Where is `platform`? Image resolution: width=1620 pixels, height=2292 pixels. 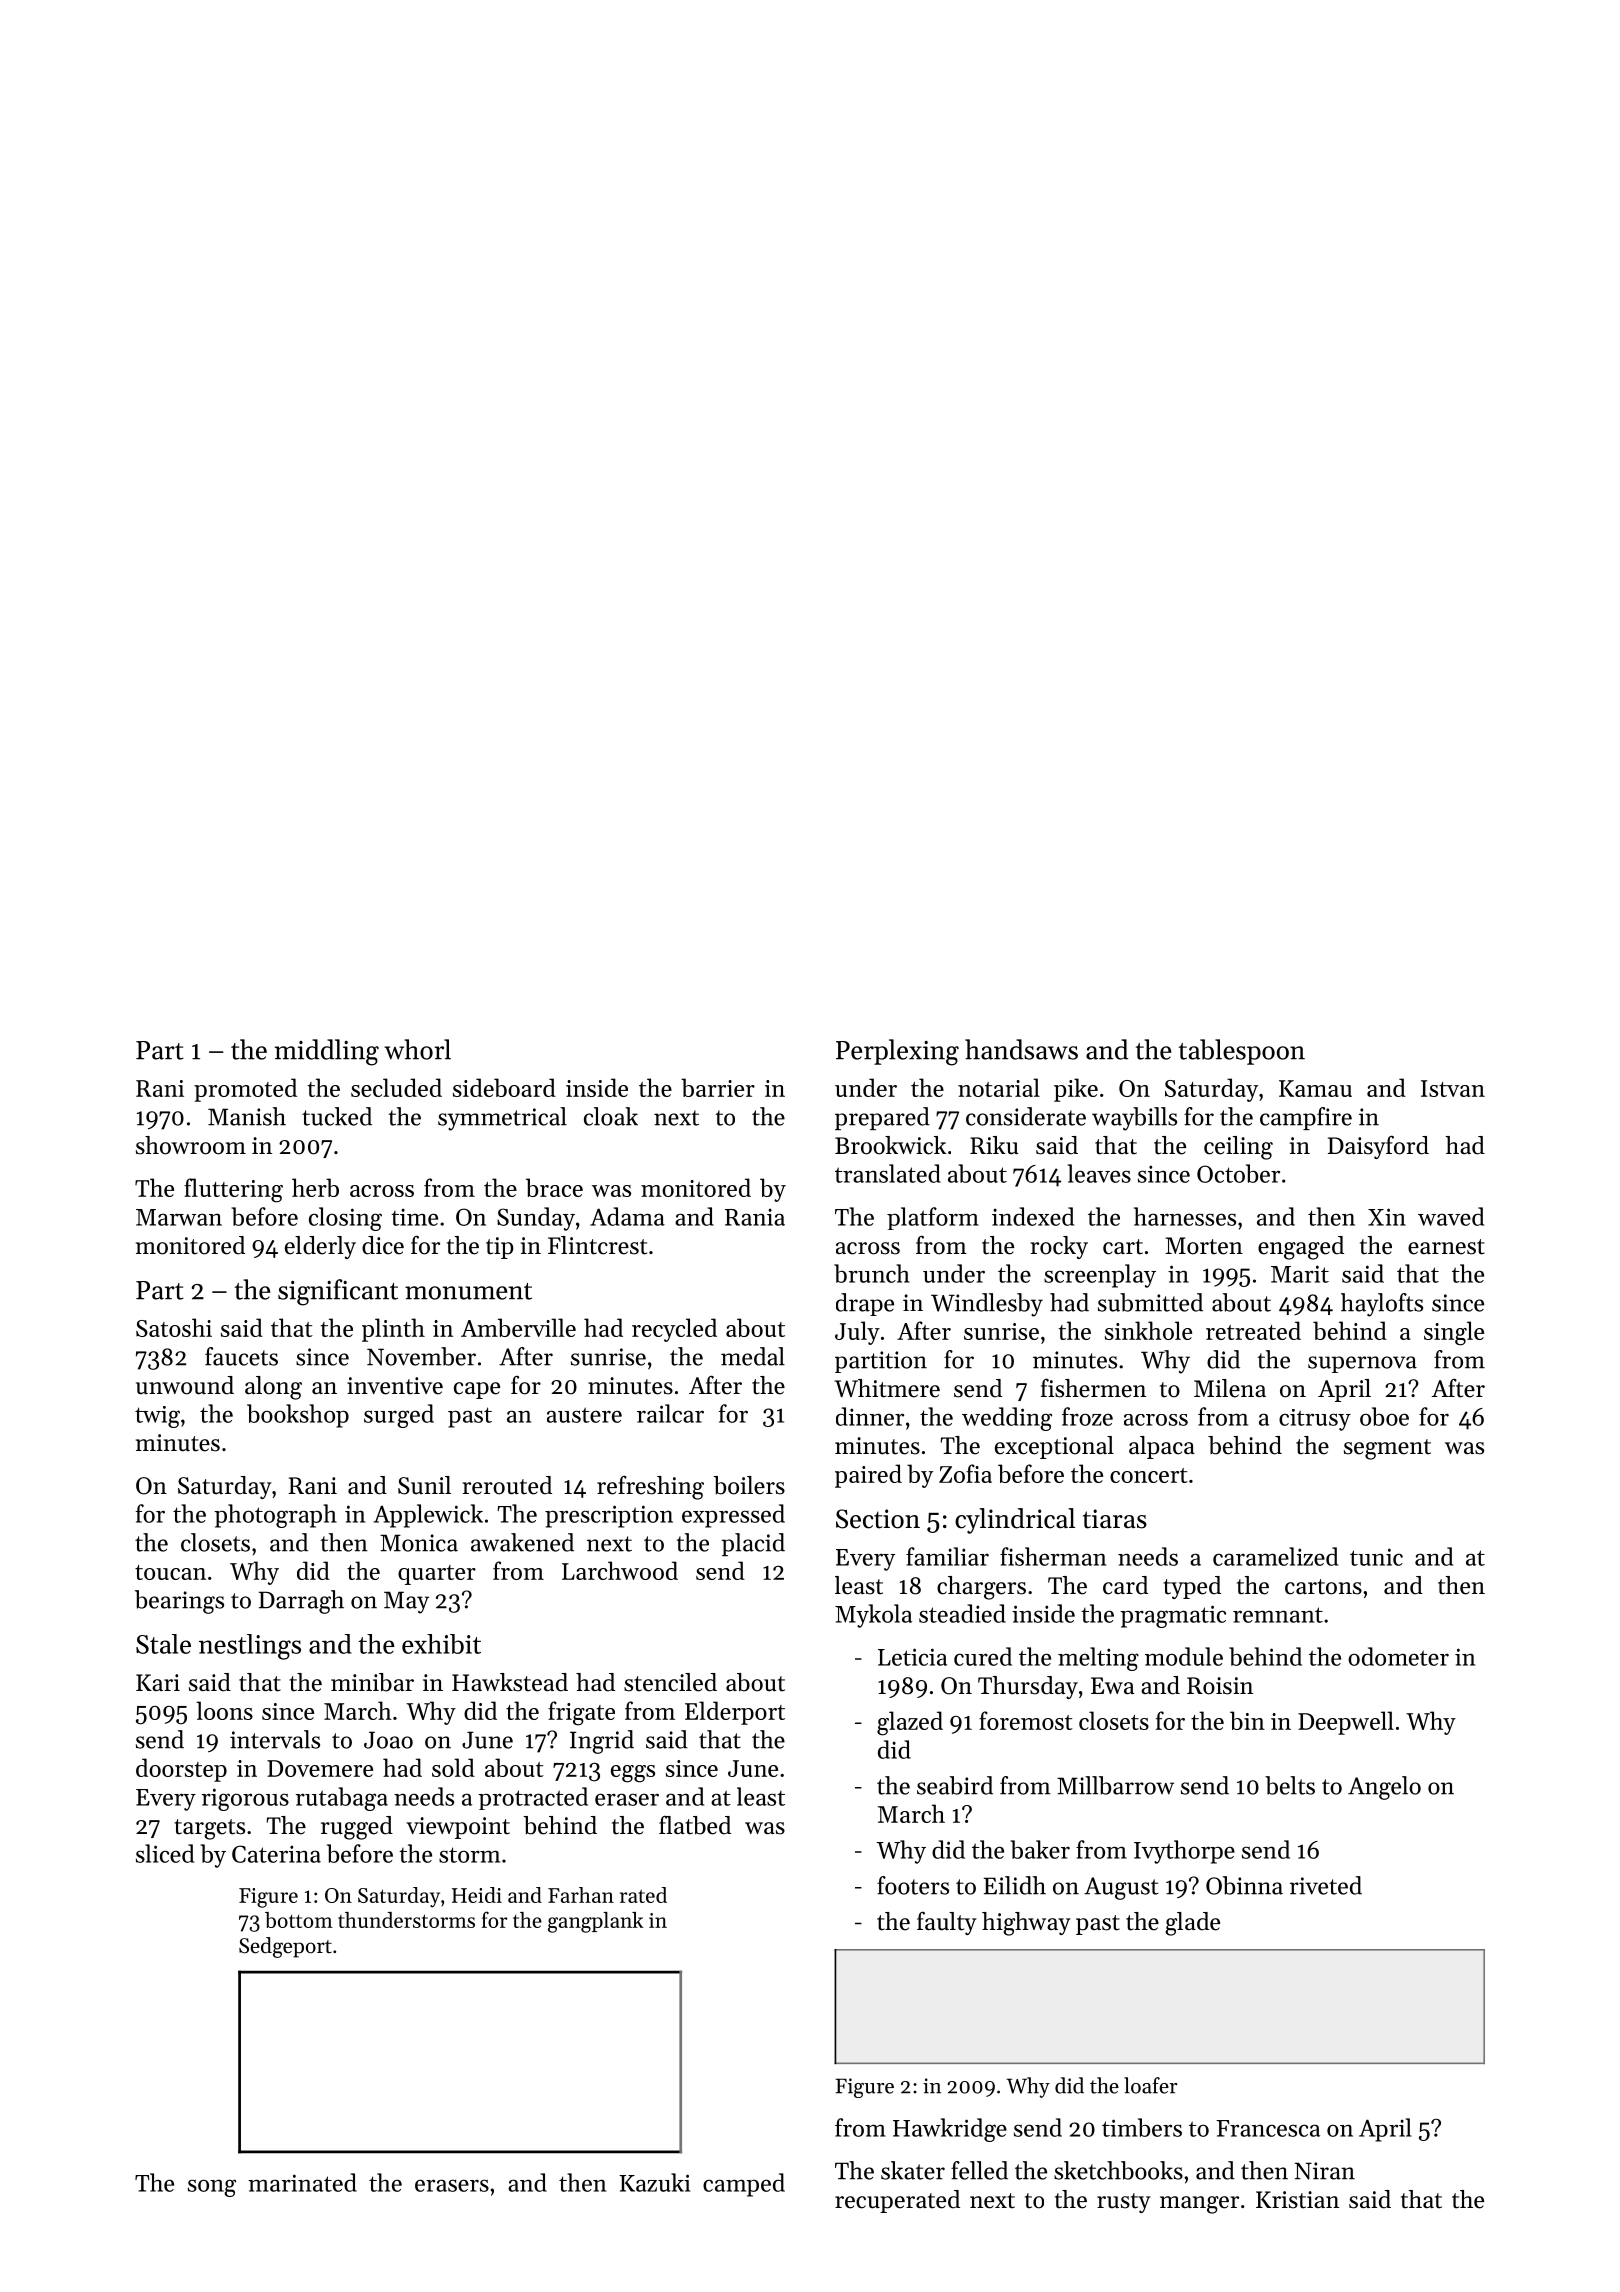 platform is located at coordinates (933, 1218).
